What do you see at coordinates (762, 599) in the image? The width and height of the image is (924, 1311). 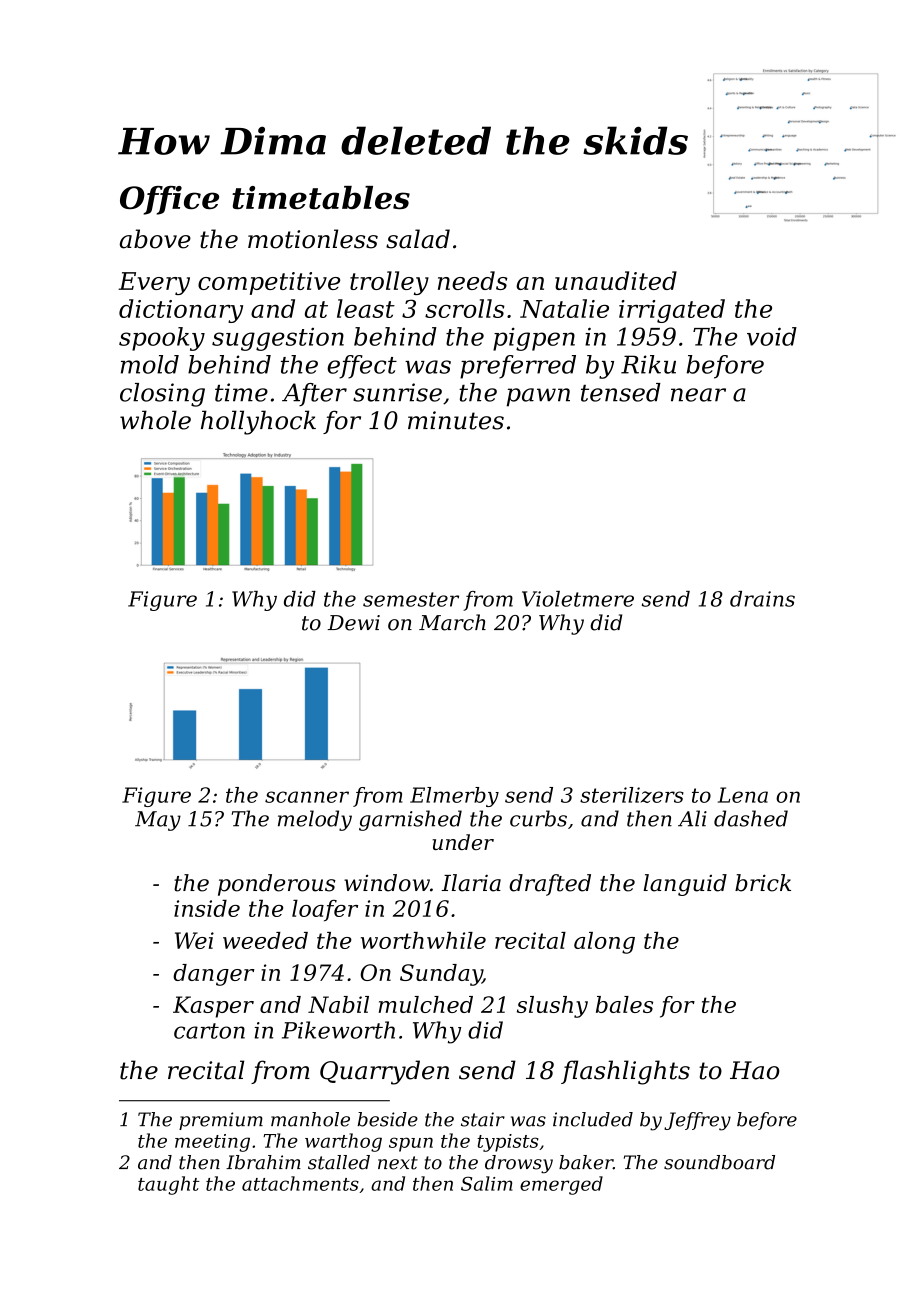 I see `drains` at bounding box center [762, 599].
